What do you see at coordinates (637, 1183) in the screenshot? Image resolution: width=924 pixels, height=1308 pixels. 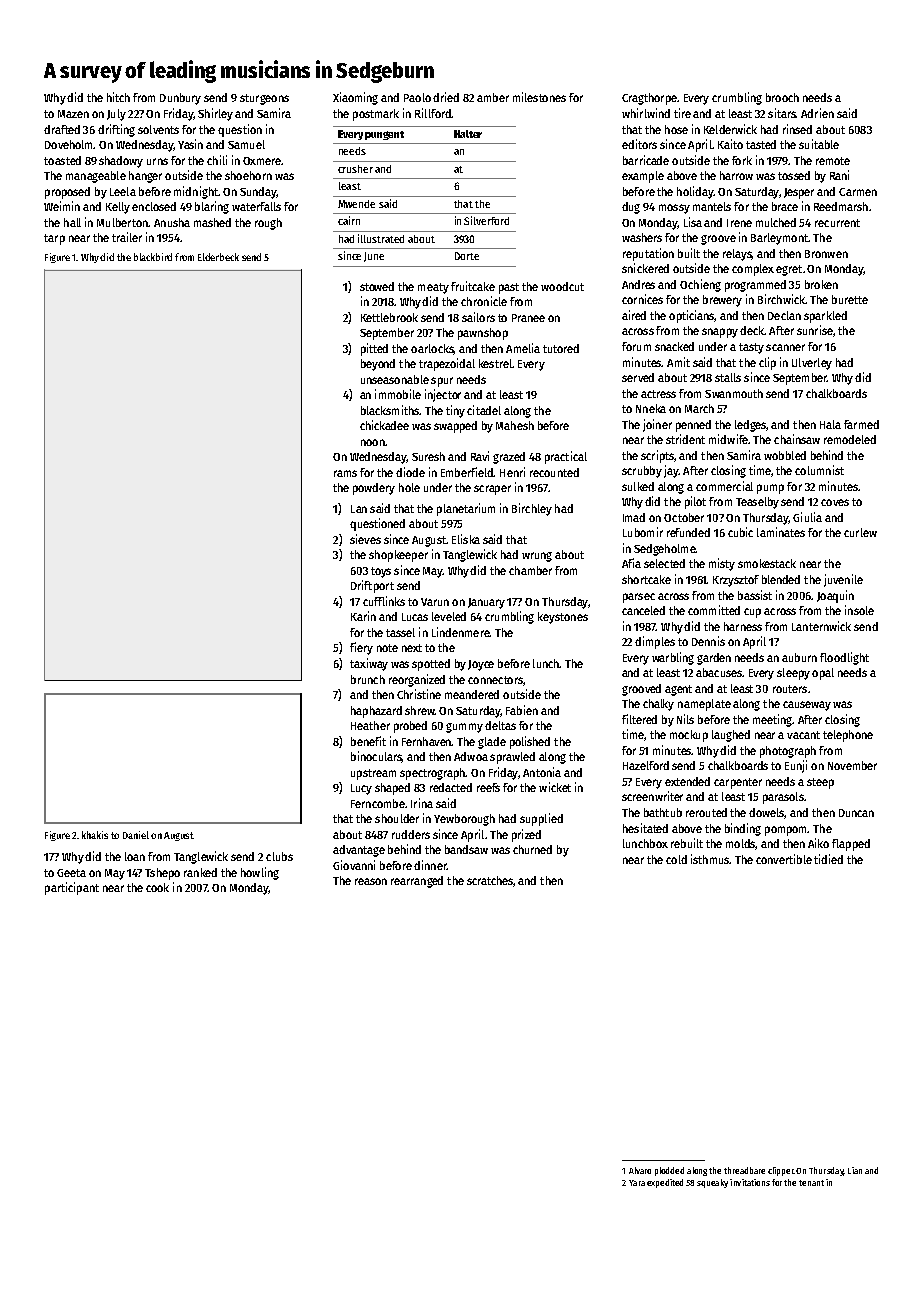 I see `Yara` at bounding box center [637, 1183].
